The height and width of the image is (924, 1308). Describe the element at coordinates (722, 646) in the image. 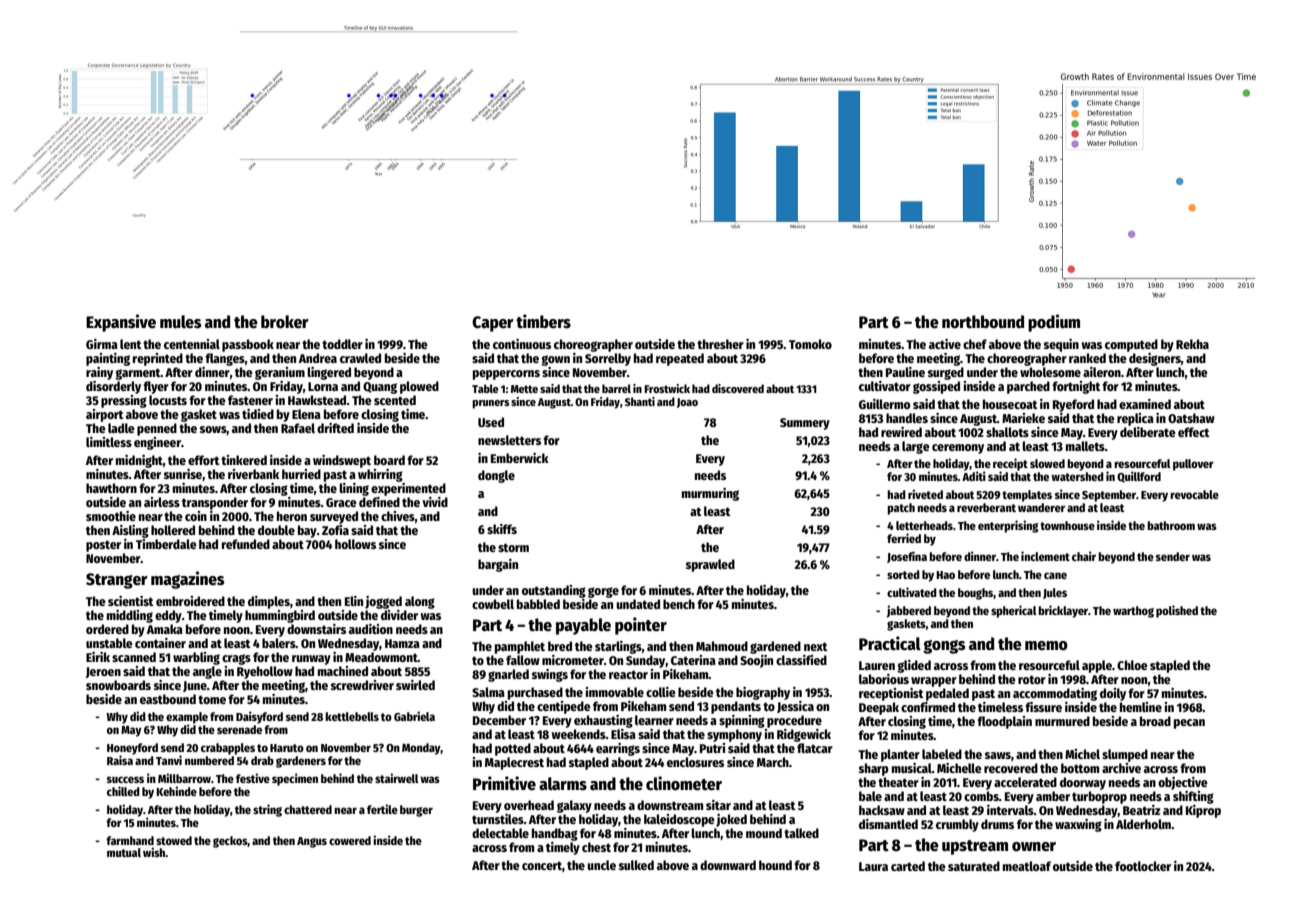

I see `Mahmoud` at that location.
